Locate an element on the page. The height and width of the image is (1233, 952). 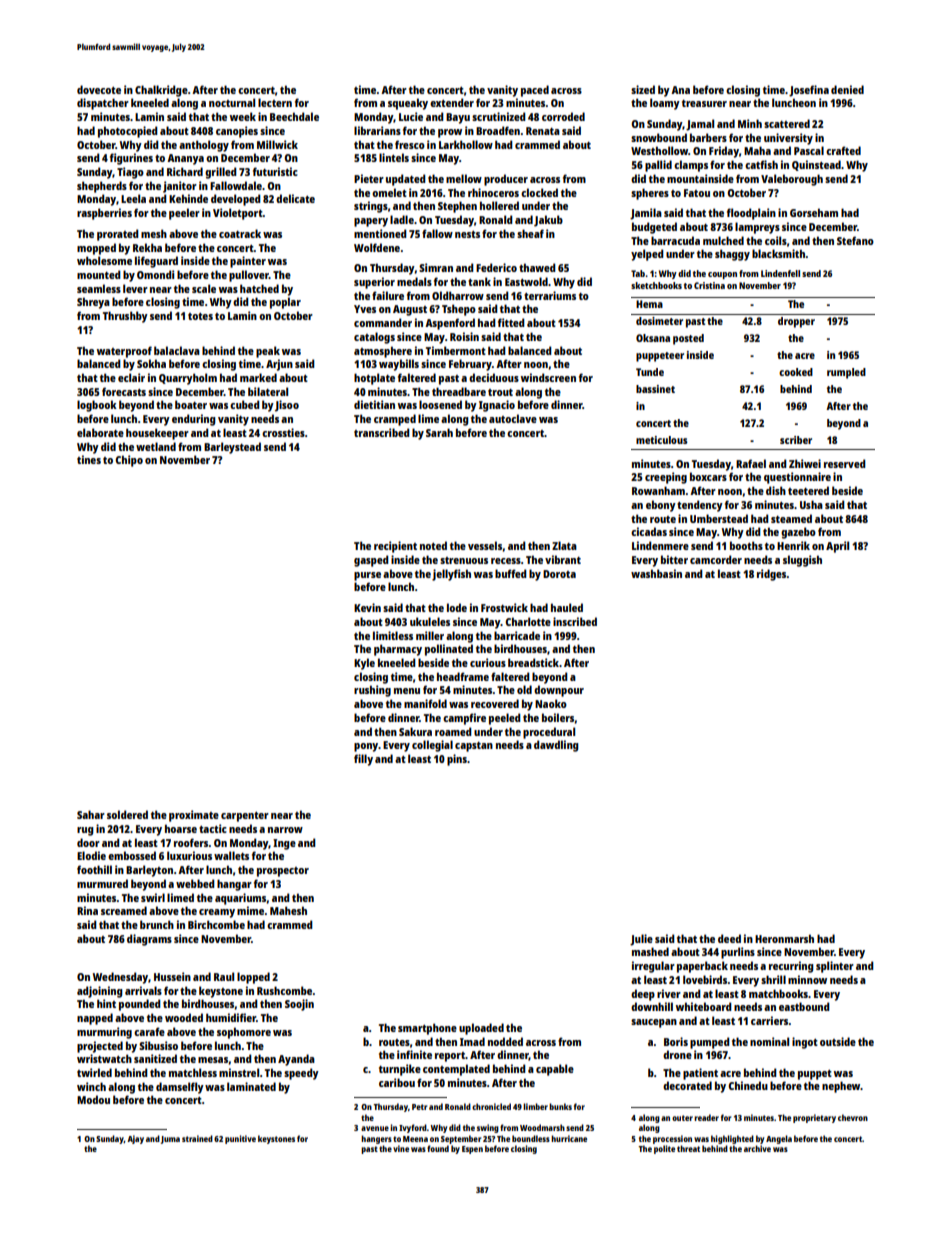
Ajay is located at coordinates (135, 1139).
